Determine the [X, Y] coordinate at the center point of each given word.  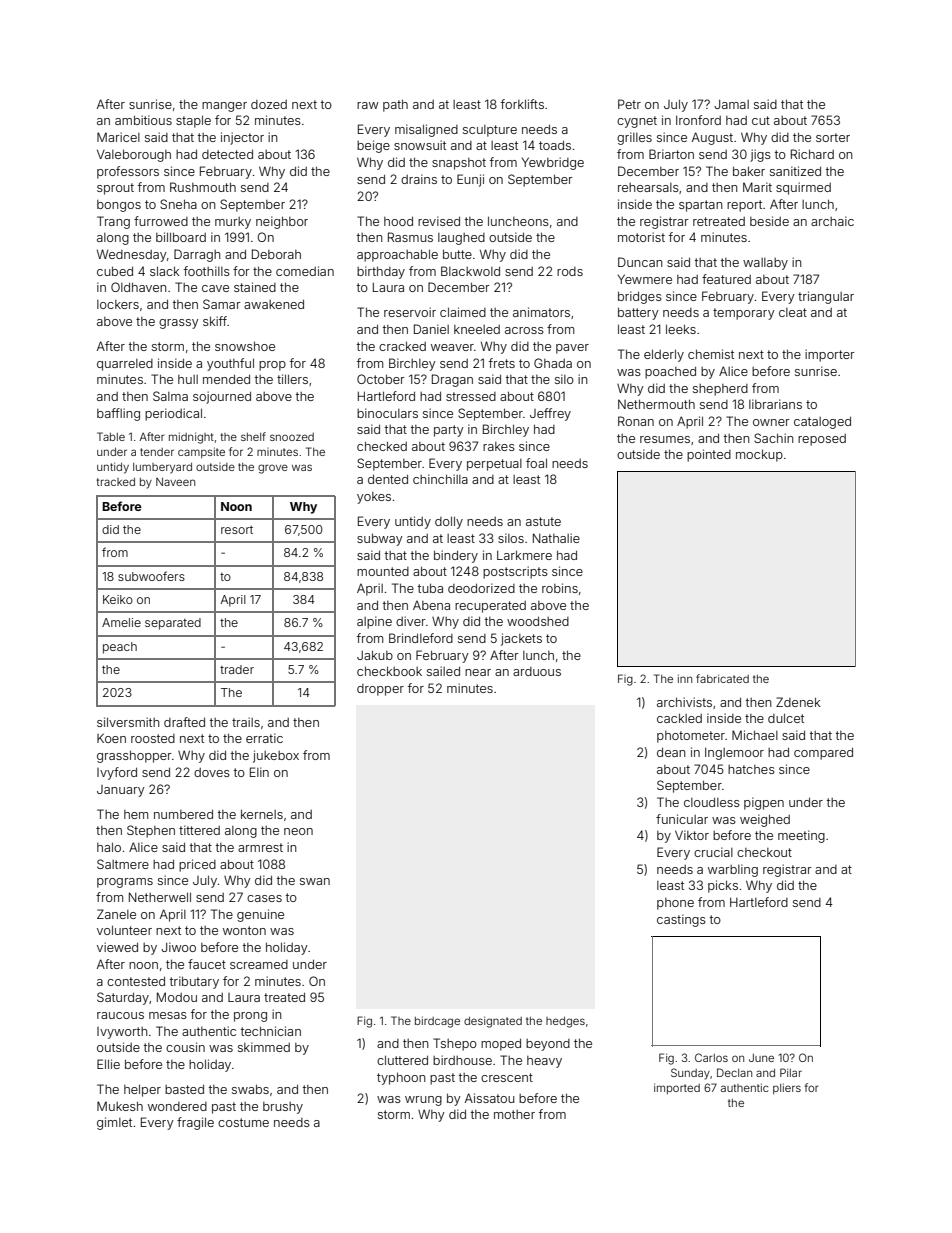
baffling [118, 414]
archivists [684, 702]
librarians [775, 404]
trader [237, 669]
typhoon [401, 1078]
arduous [537, 671]
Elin [259, 772]
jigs [760, 155]
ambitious [143, 120]
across [524, 330]
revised [439, 221]
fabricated [722, 678]
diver [411, 621]
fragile [195, 1123]
